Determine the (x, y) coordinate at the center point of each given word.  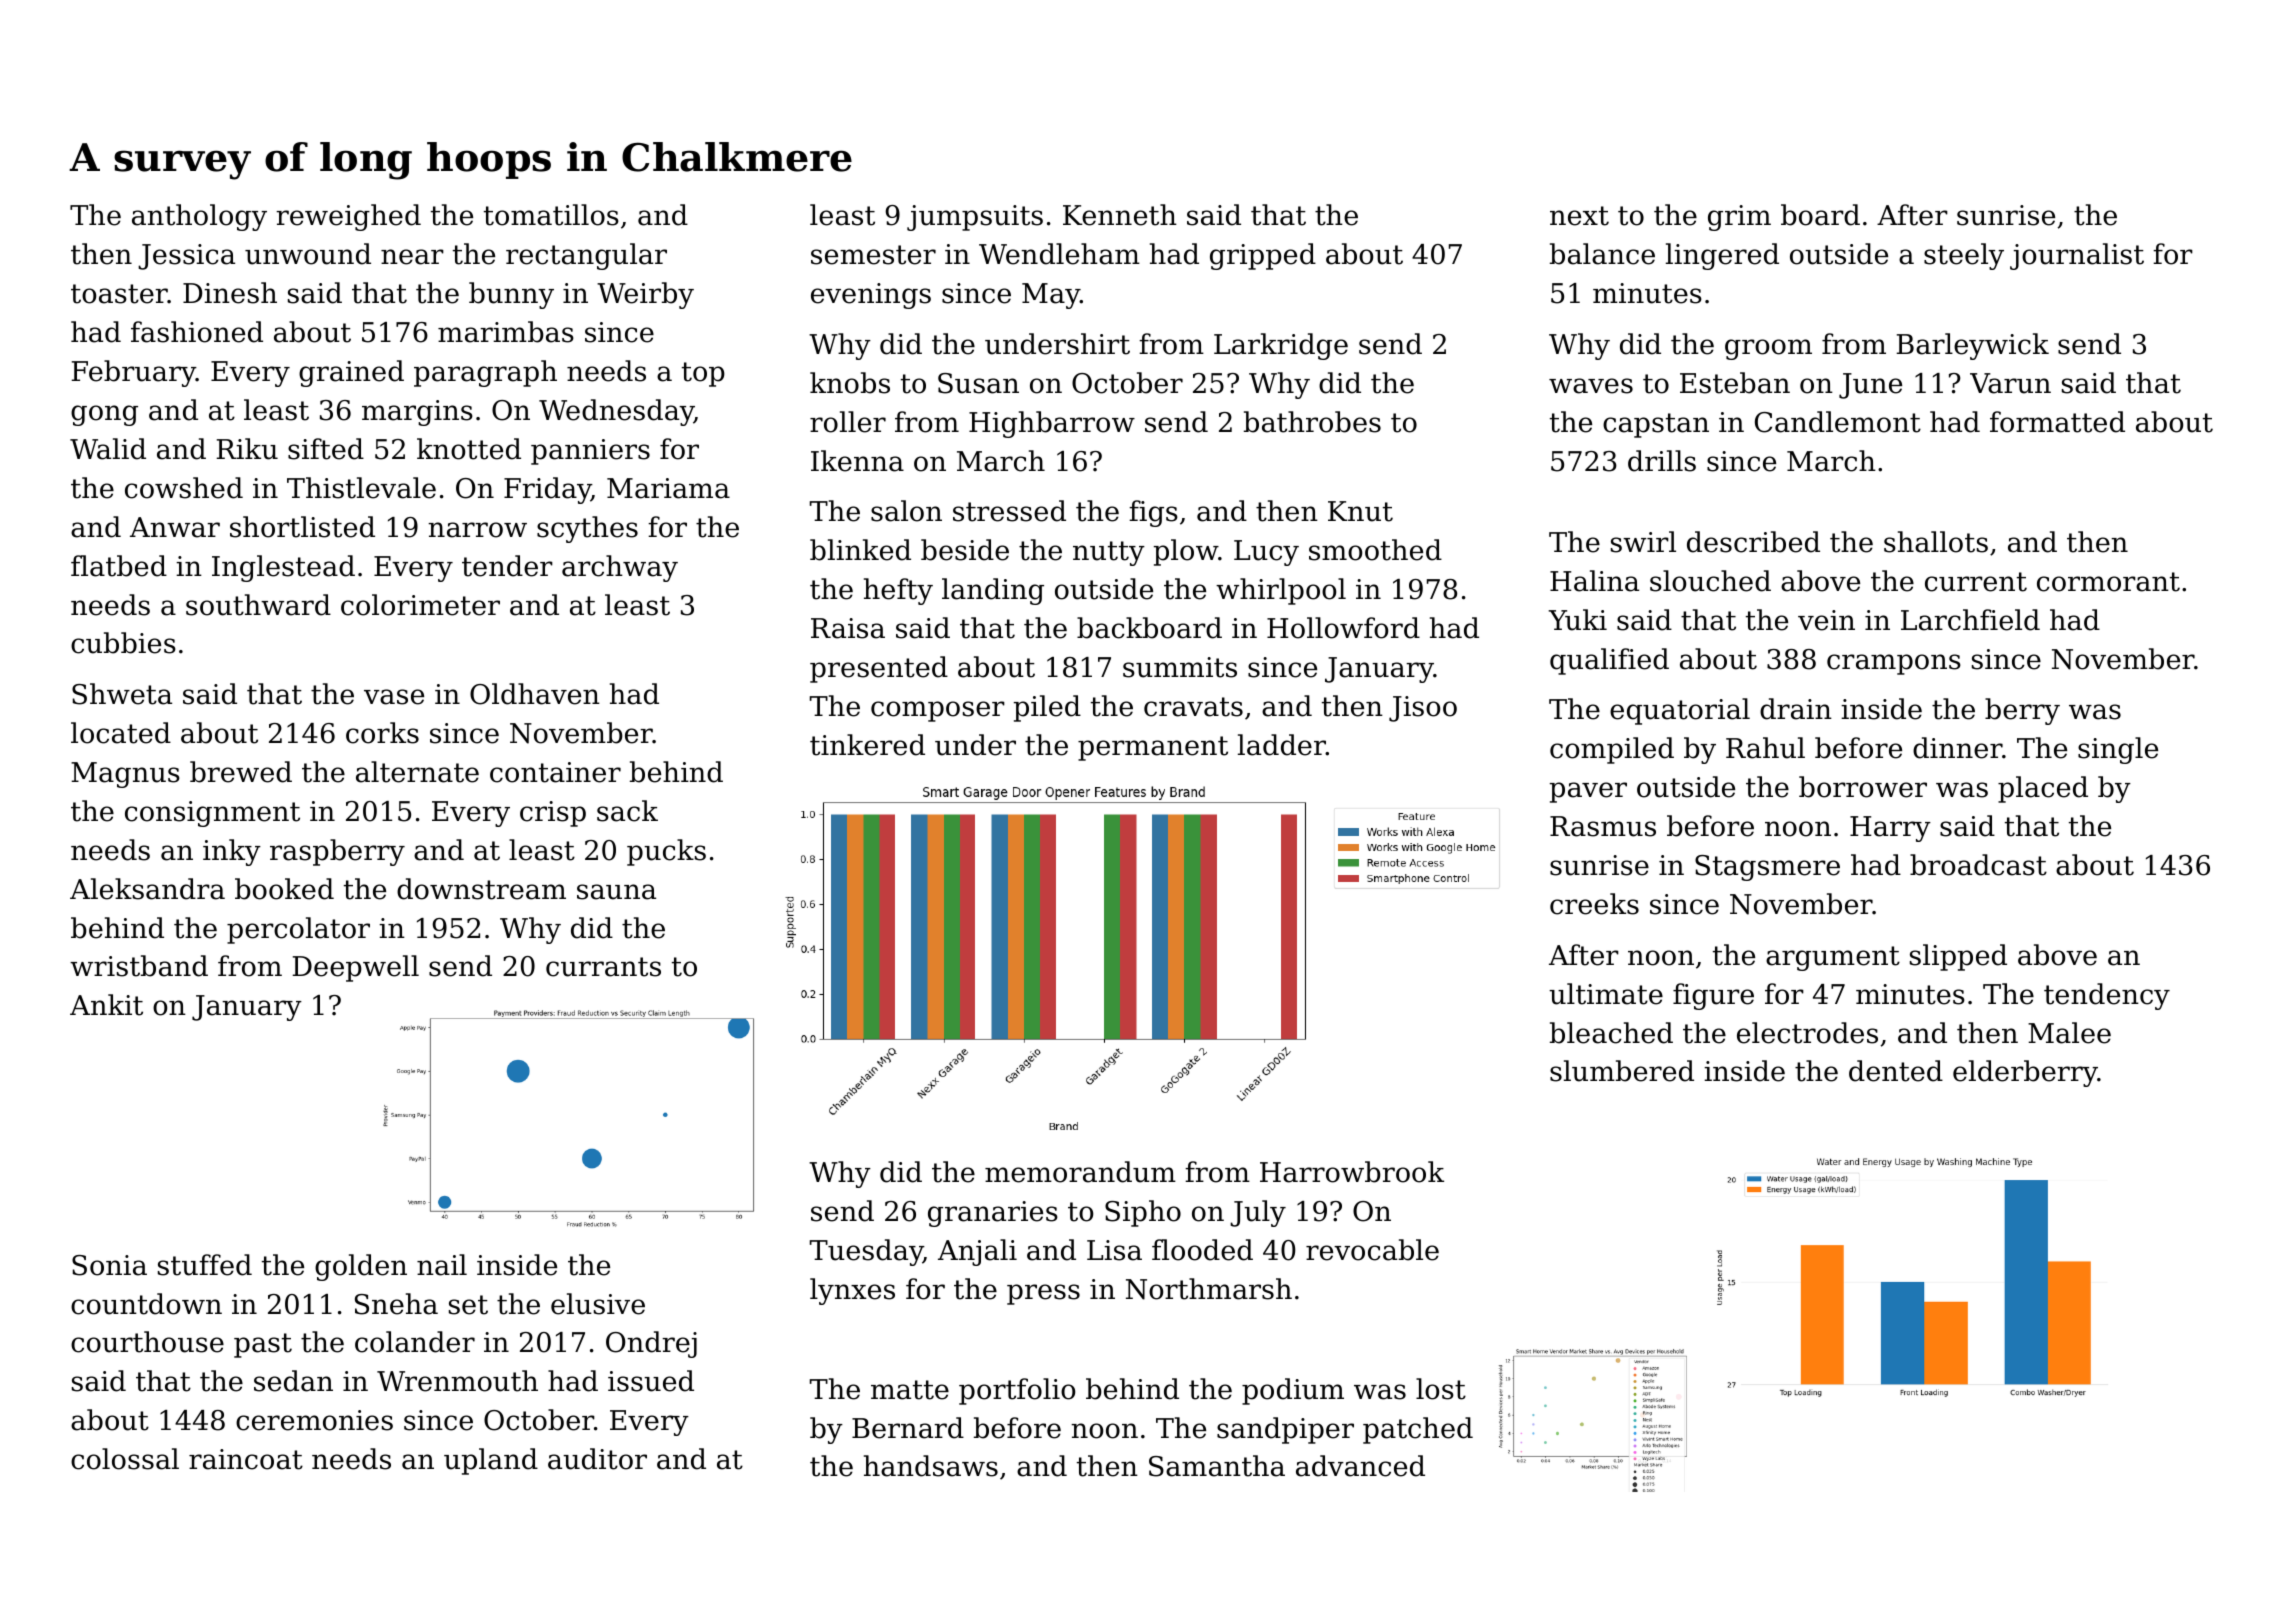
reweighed (348, 217)
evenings (871, 296)
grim (1739, 218)
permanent (1153, 748)
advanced (1360, 1466)
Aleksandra (147, 889)
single (2118, 750)
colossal (125, 1459)
